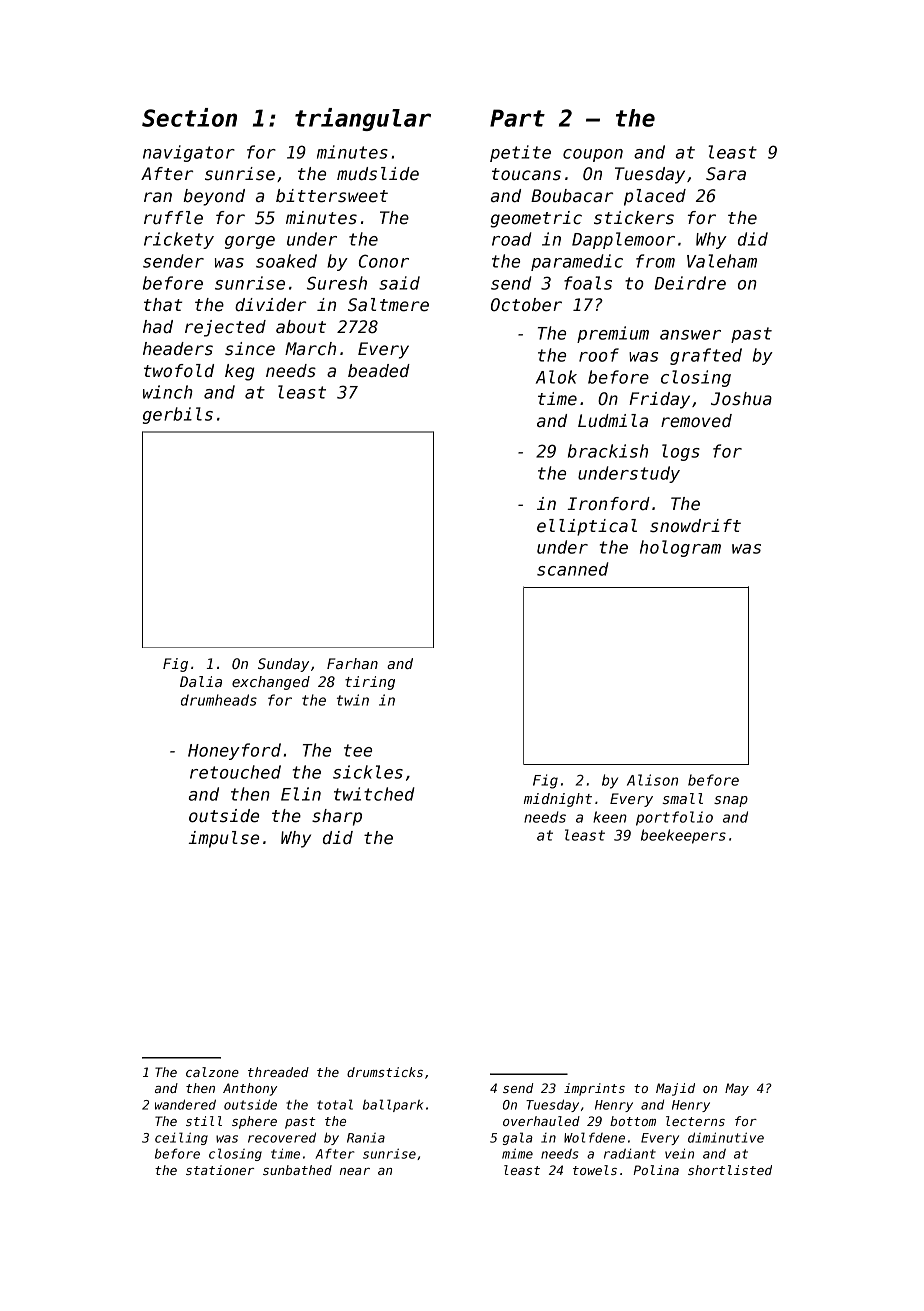 This screenshot has width=924, height=1311. I want to click on calzone, so click(212, 1072).
